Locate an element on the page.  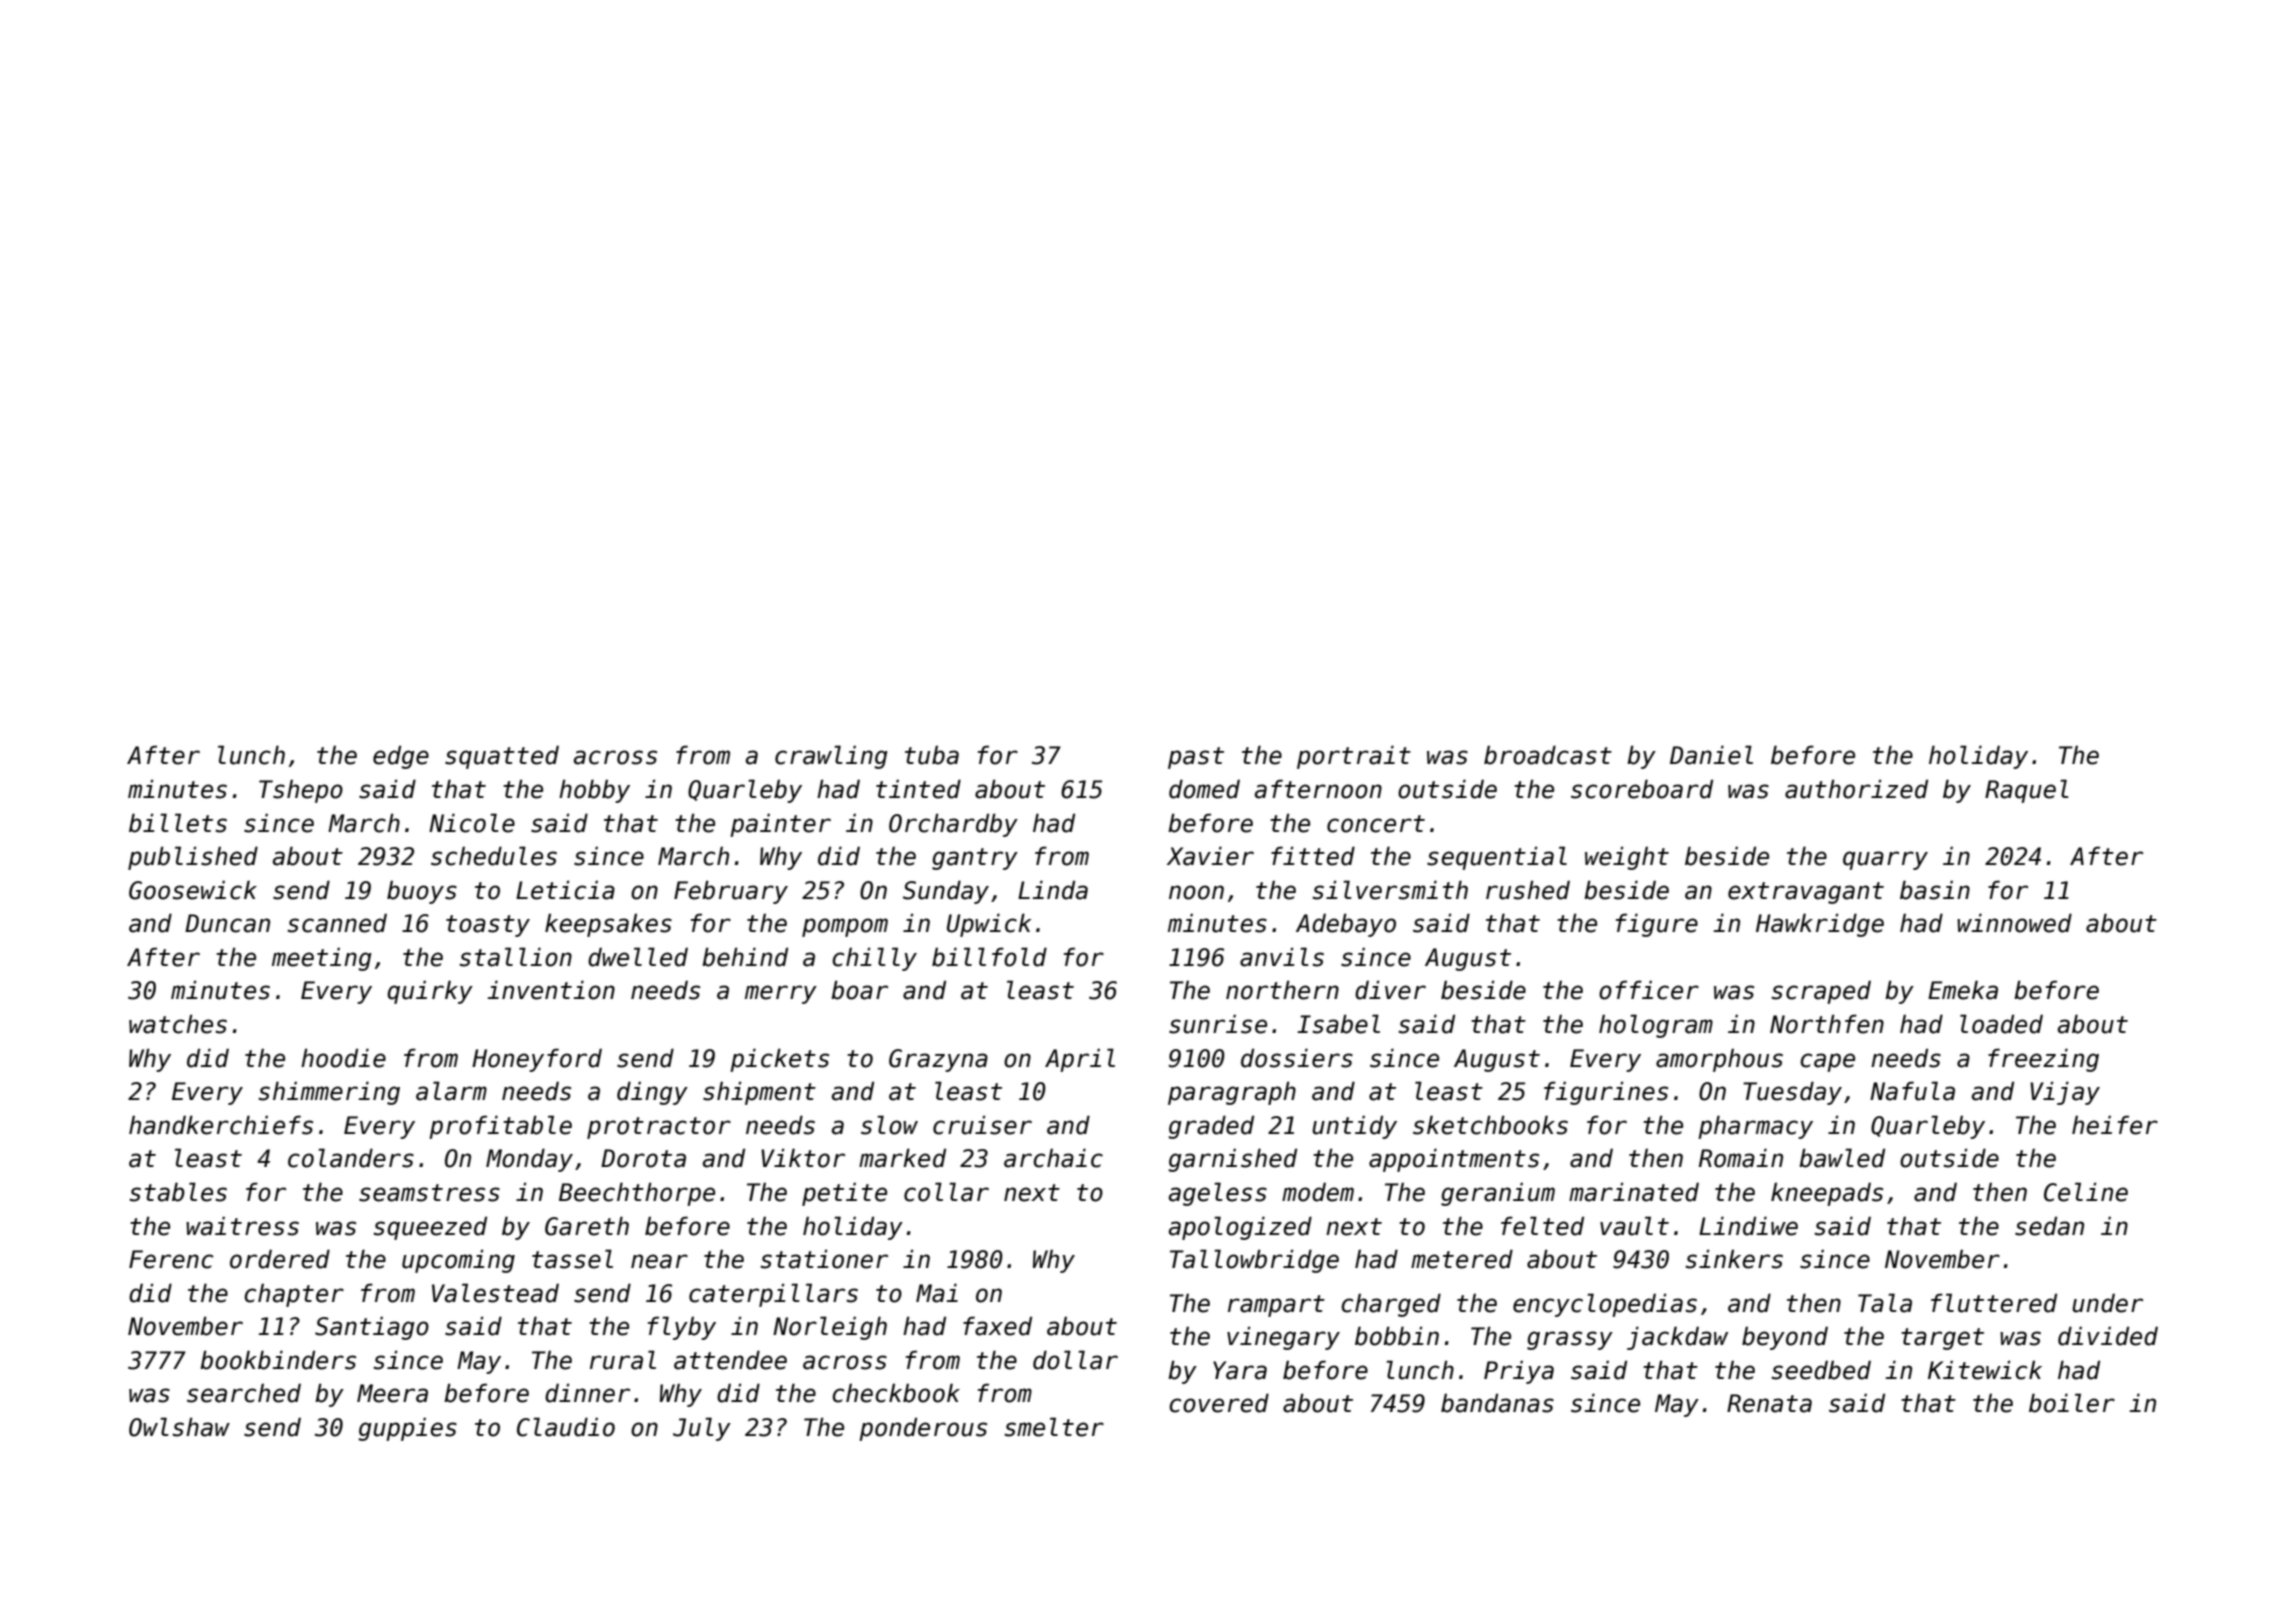
Ferenc is located at coordinates (171, 1259).
